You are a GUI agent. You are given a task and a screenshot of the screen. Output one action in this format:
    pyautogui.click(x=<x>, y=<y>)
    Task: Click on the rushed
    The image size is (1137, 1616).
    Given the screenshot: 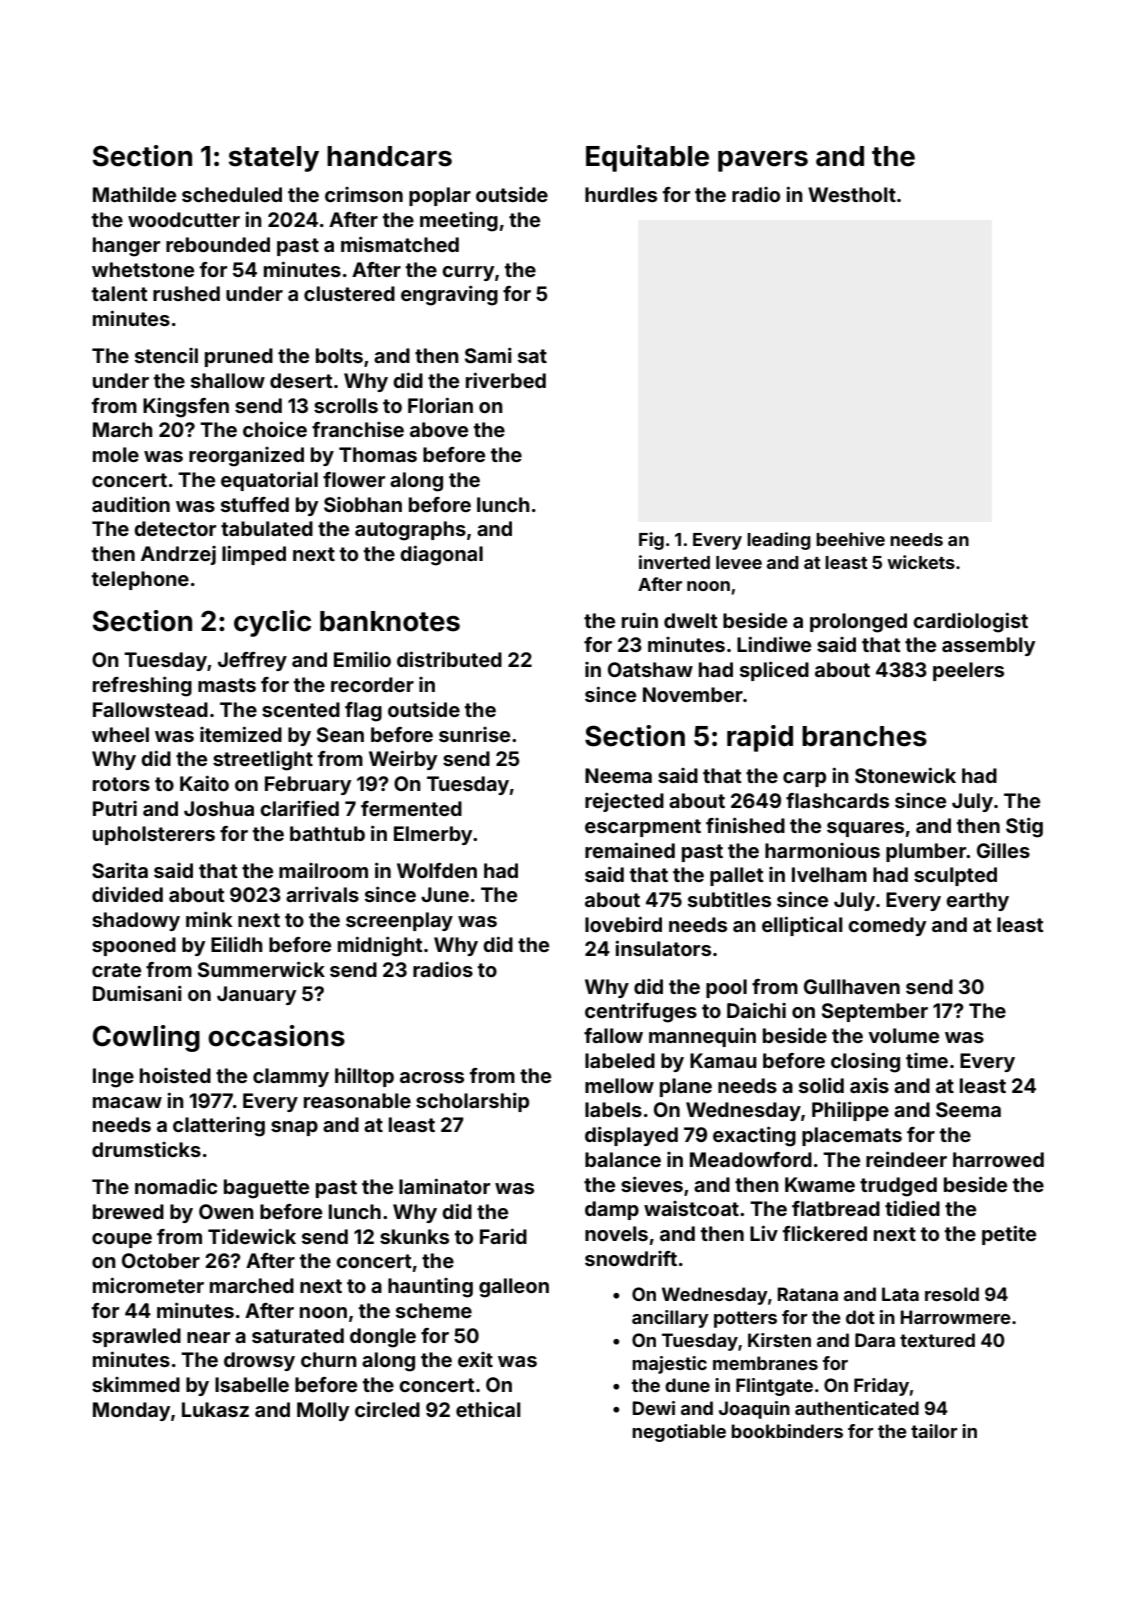 What is the action you would take?
    pyautogui.click(x=186, y=293)
